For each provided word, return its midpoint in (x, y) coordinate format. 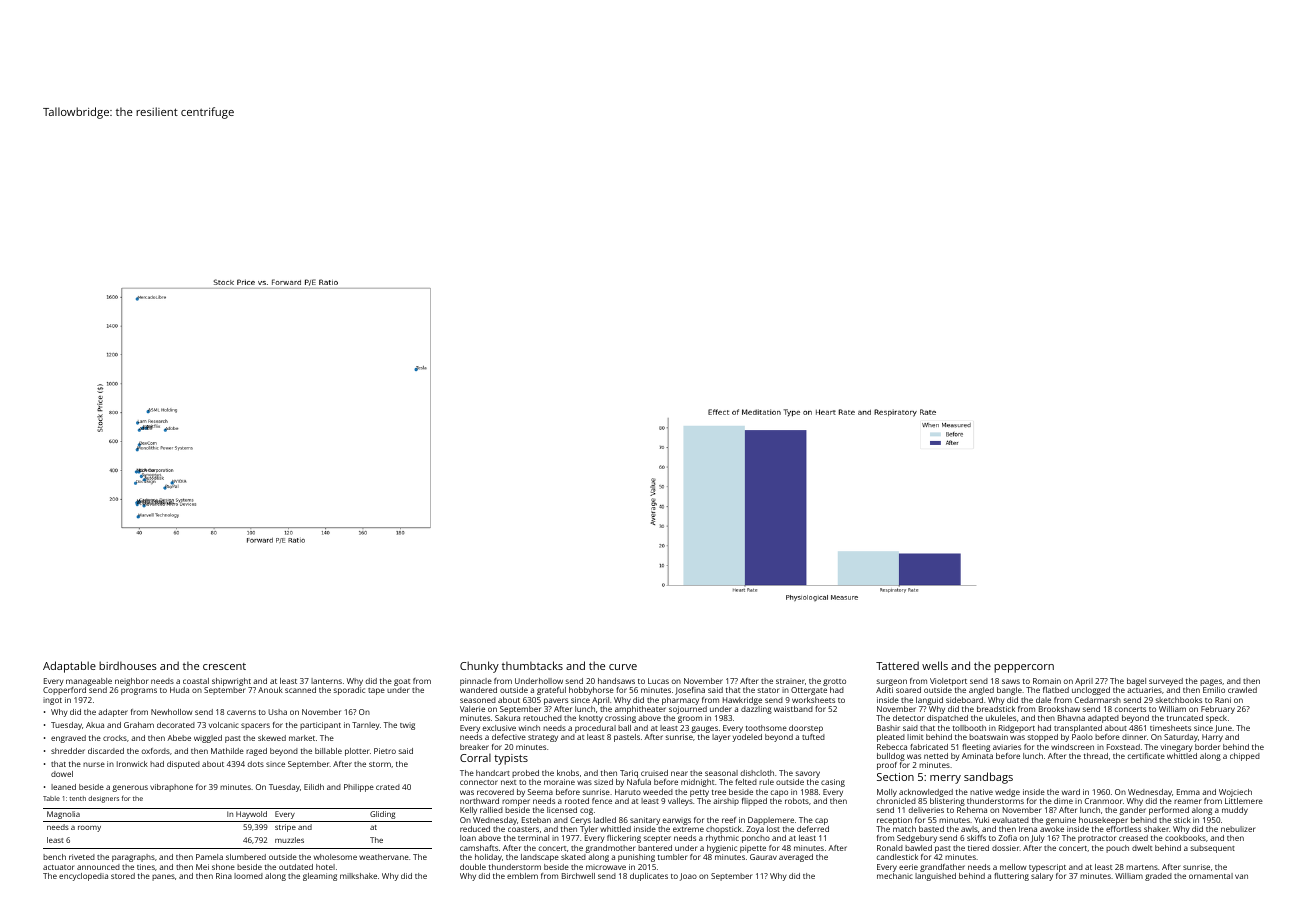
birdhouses (128, 665)
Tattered (897, 665)
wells (935, 665)
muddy (1235, 811)
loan (468, 838)
